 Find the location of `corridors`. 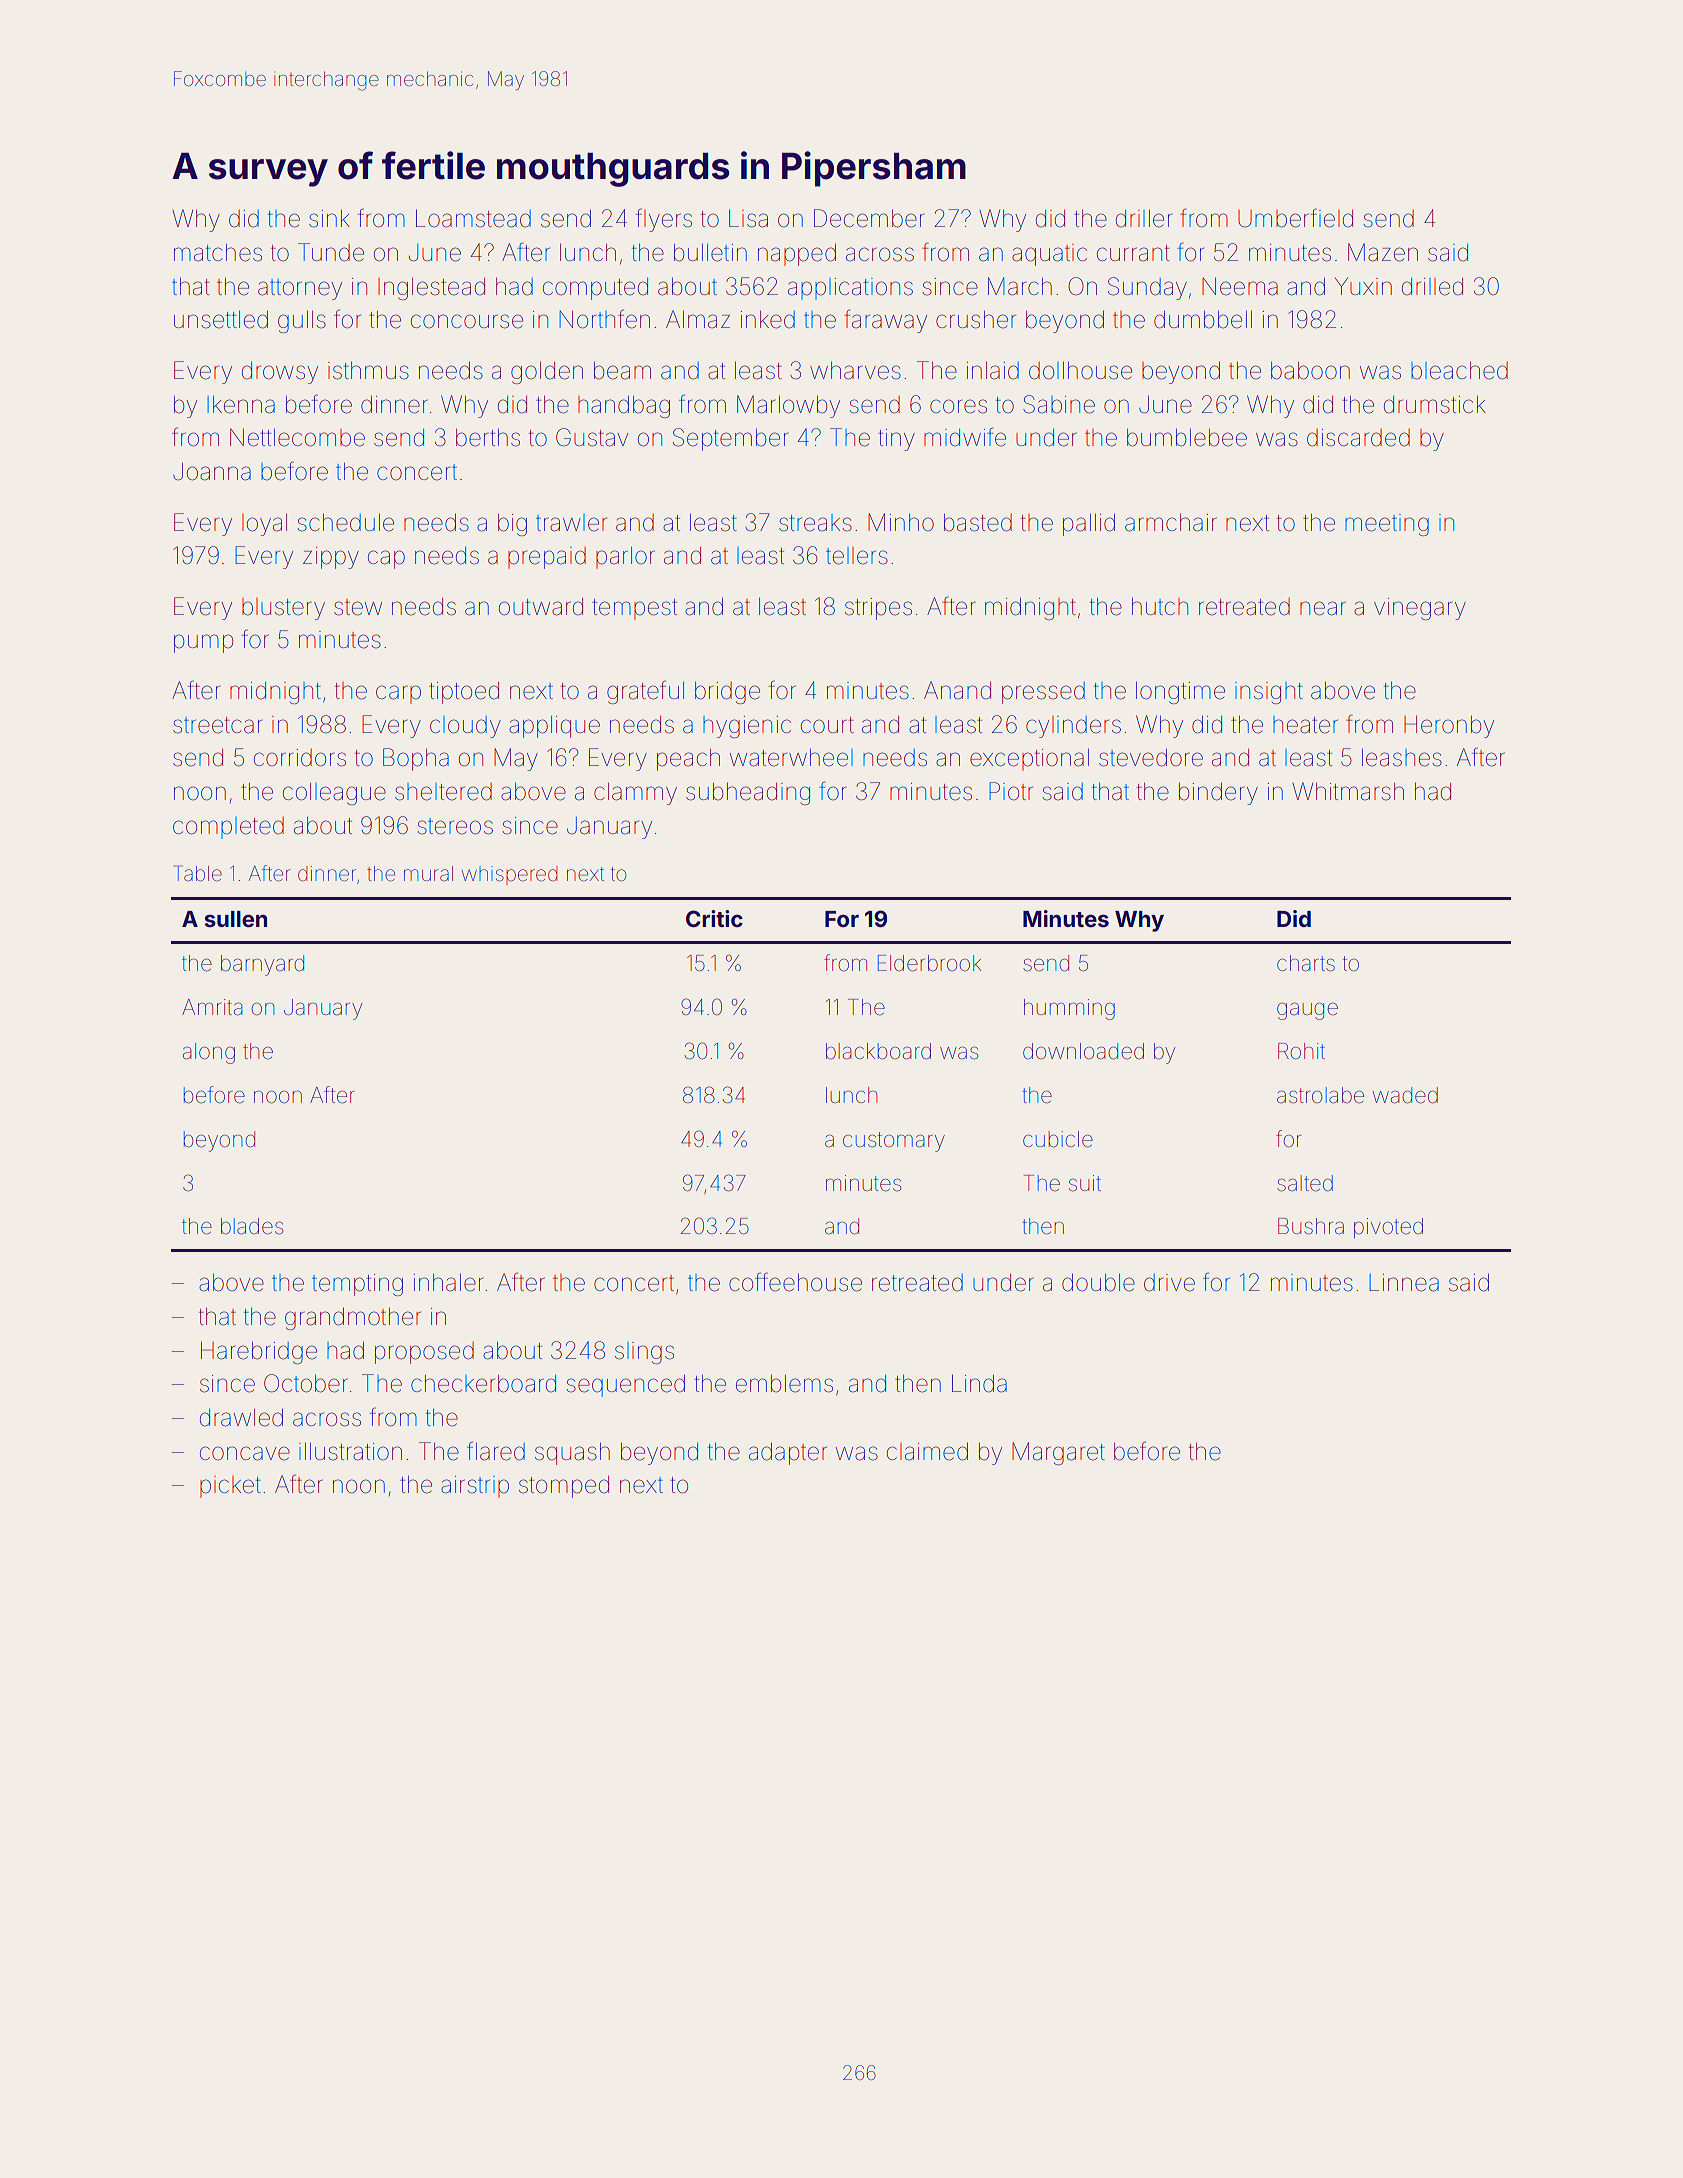

corridors is located at coordinates (300, 758).
